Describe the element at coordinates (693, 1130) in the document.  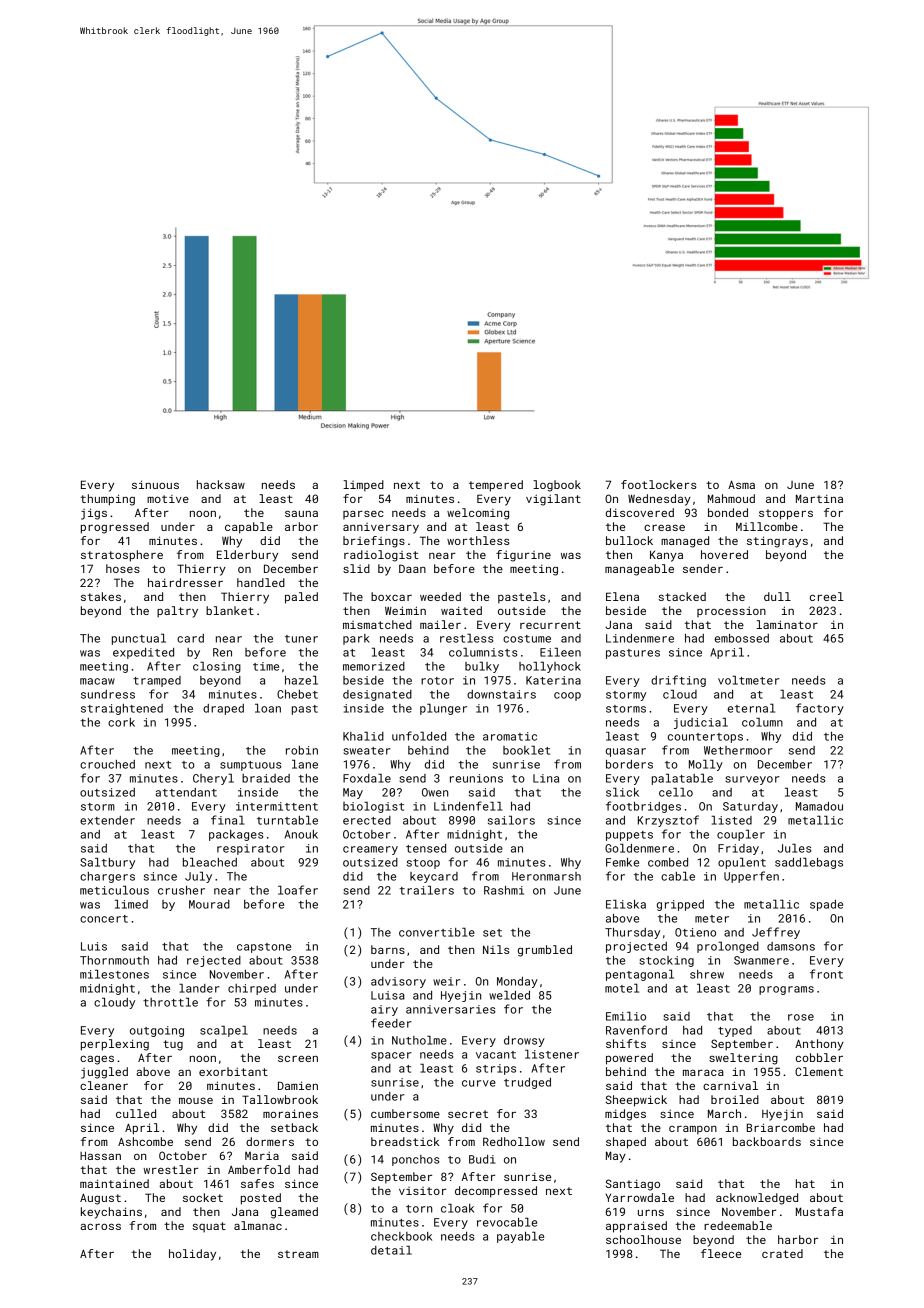
I see `crampon` at that location.
